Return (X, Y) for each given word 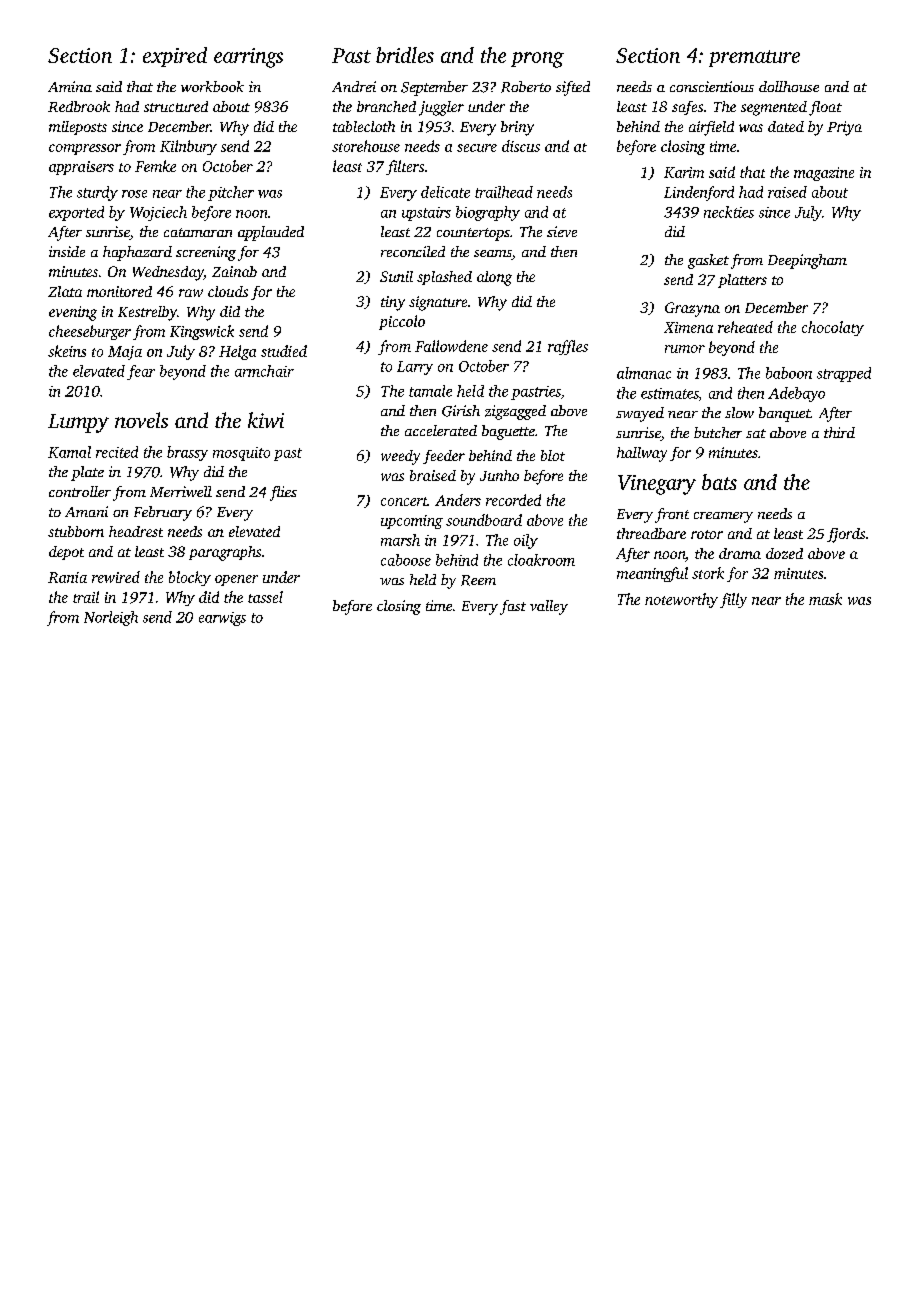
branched (386, 106)
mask (825, 599)
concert (404, 501)
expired (175, 57)
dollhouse (789, 86)
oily (526, 541)
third (839, 432)
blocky (190, 578)
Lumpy (78, 423)
